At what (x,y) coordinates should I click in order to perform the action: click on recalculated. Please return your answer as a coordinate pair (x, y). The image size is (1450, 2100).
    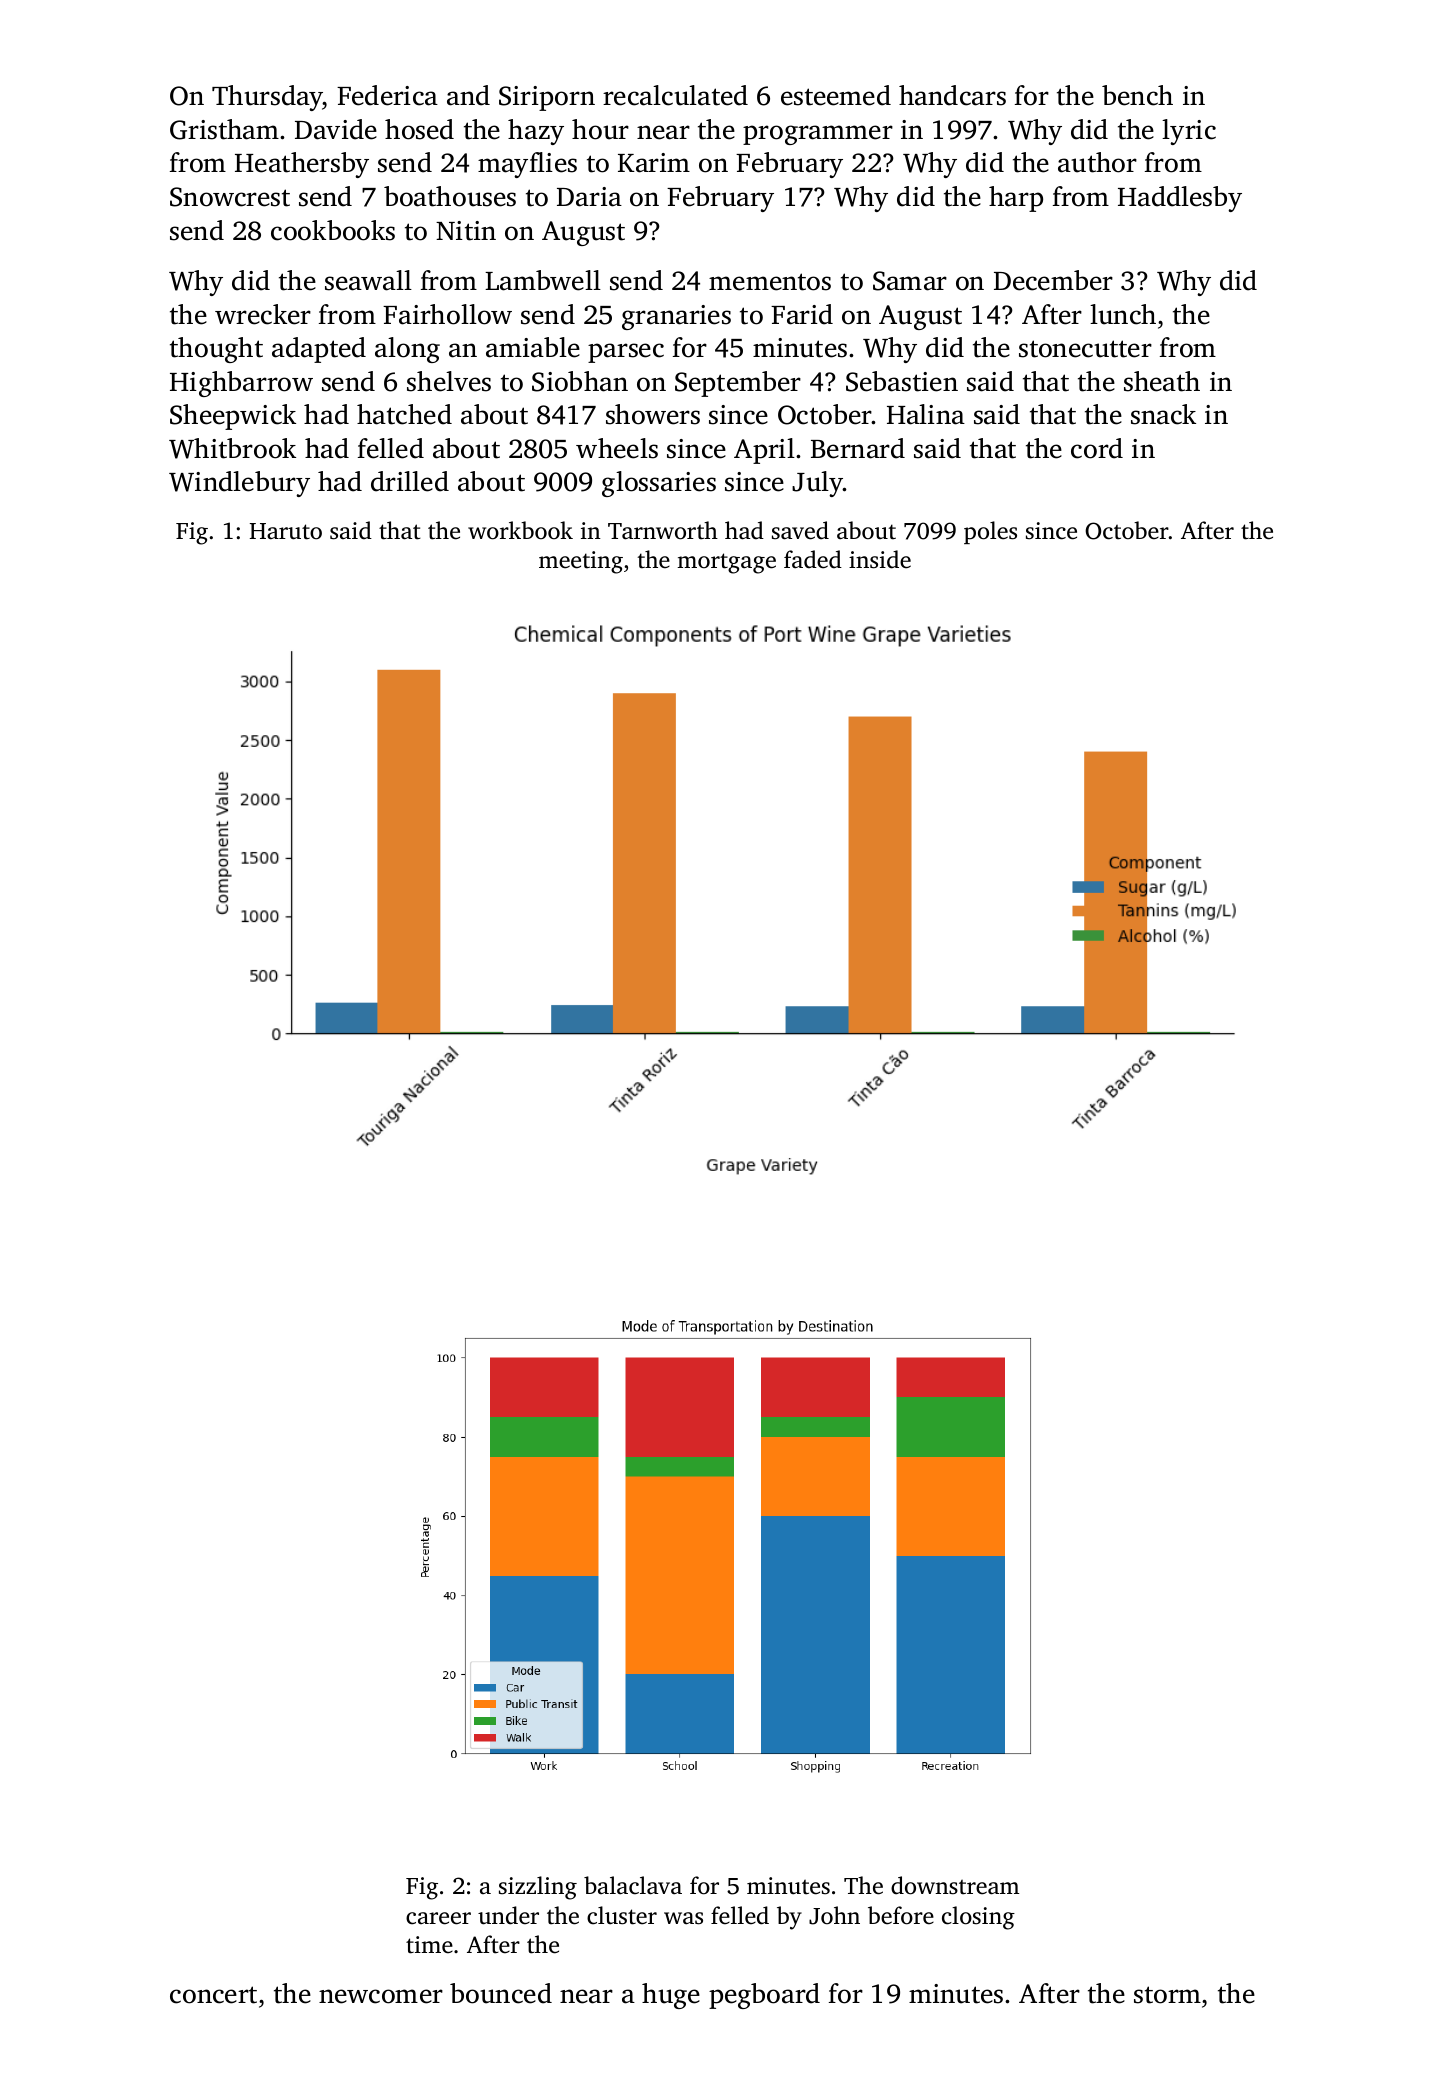
    Looking at the image, I should click on (675, 95).
